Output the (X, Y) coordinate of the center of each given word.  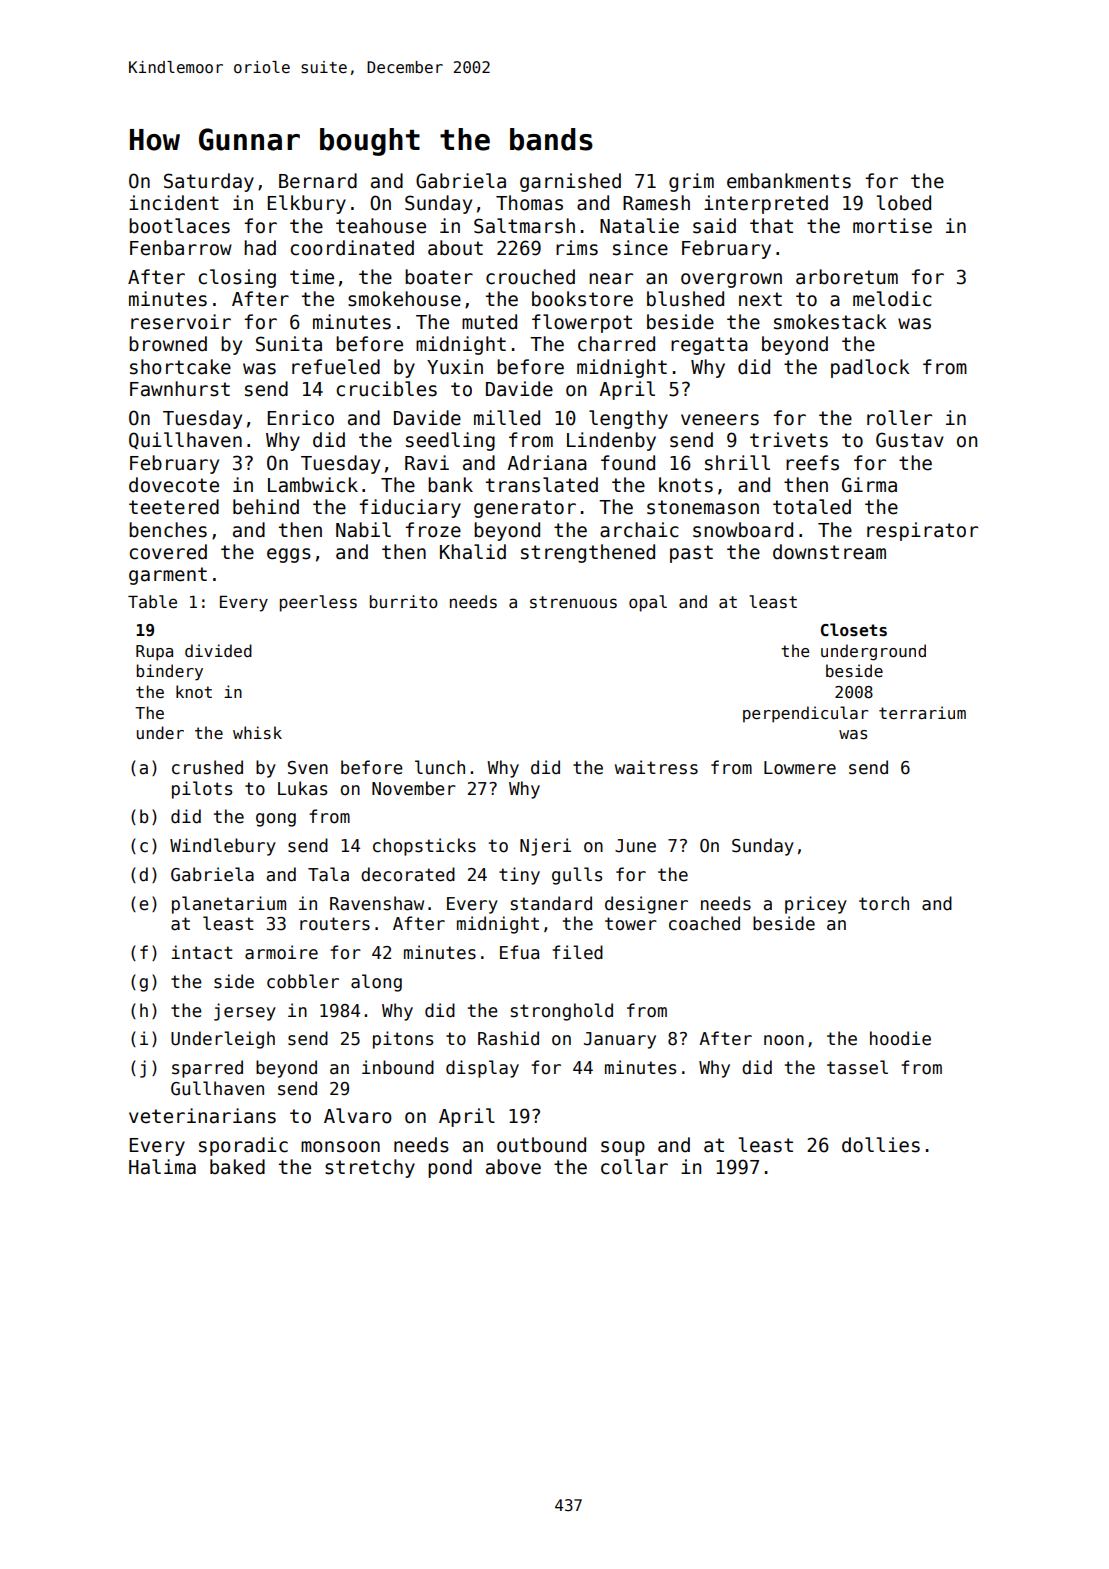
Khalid (473, 552)
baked (237, 1167)
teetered (174, 507)
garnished (570, 182)
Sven (308, 768)
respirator (922, 531)
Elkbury (307, 204)
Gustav (910, 440)
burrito (404, 602)
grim (691, 182)
